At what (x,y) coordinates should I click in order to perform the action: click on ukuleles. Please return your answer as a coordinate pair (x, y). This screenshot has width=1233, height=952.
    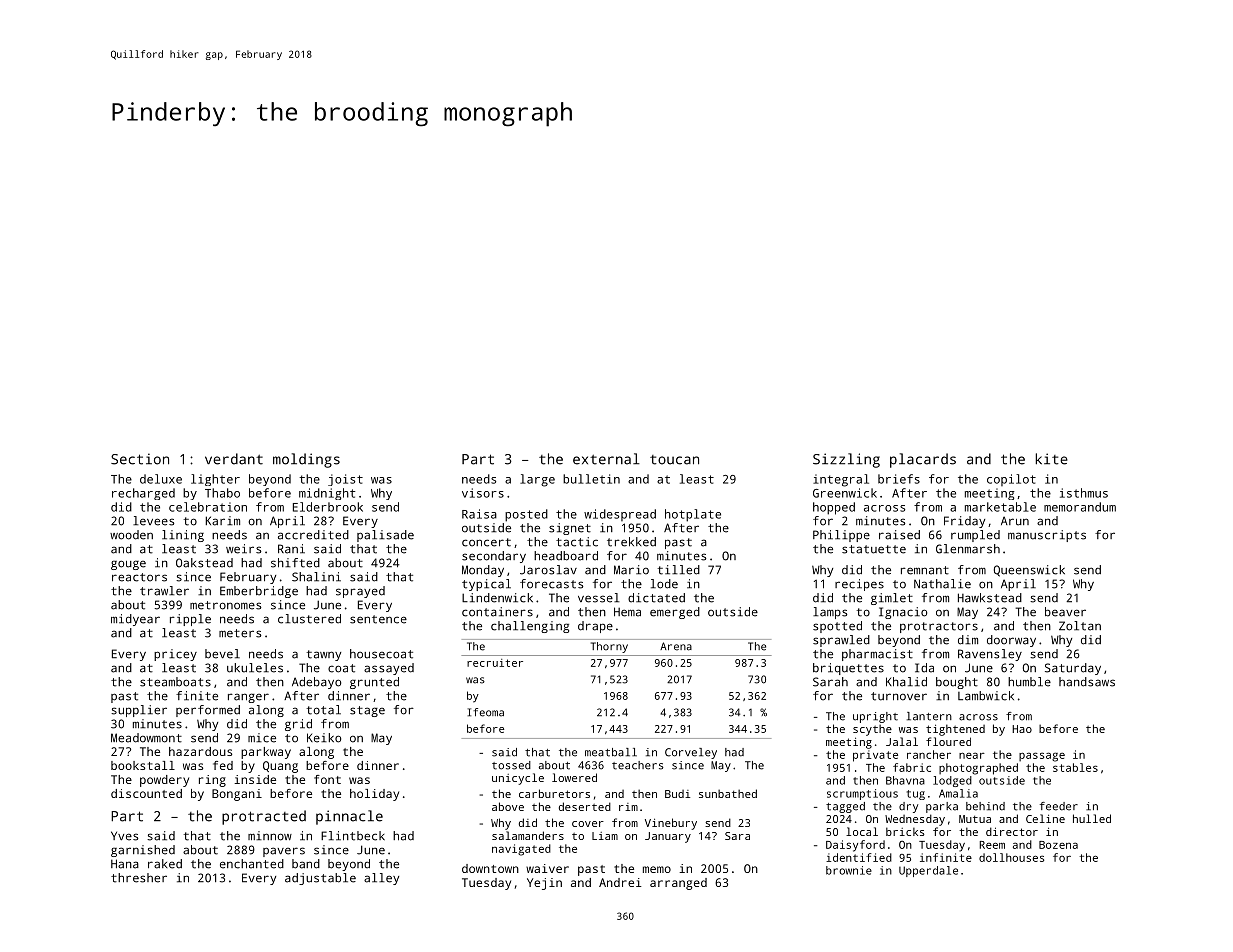
    Looking at the image, I should click on (255, 668).
